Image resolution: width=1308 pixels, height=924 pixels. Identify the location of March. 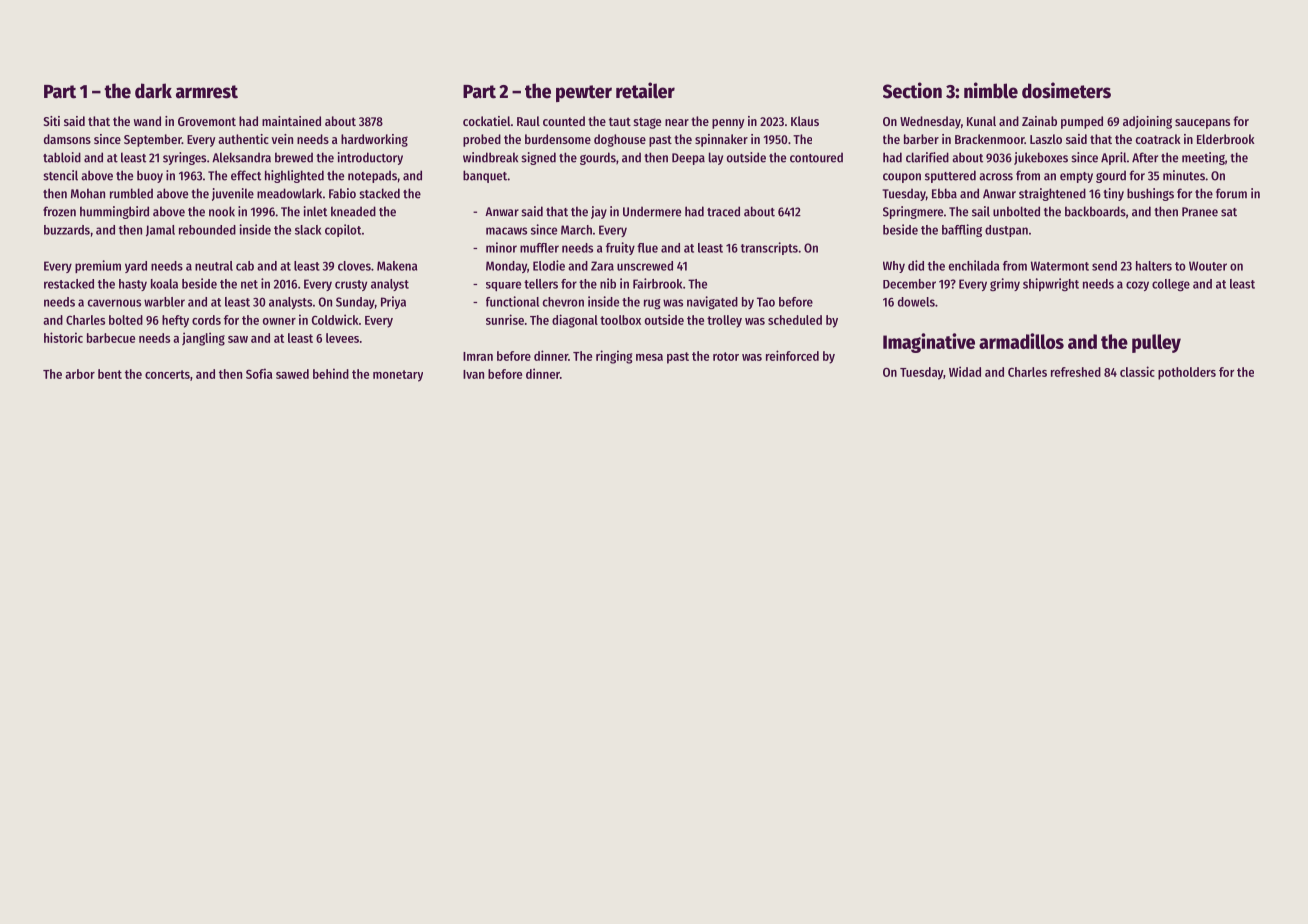
(576, 230).
